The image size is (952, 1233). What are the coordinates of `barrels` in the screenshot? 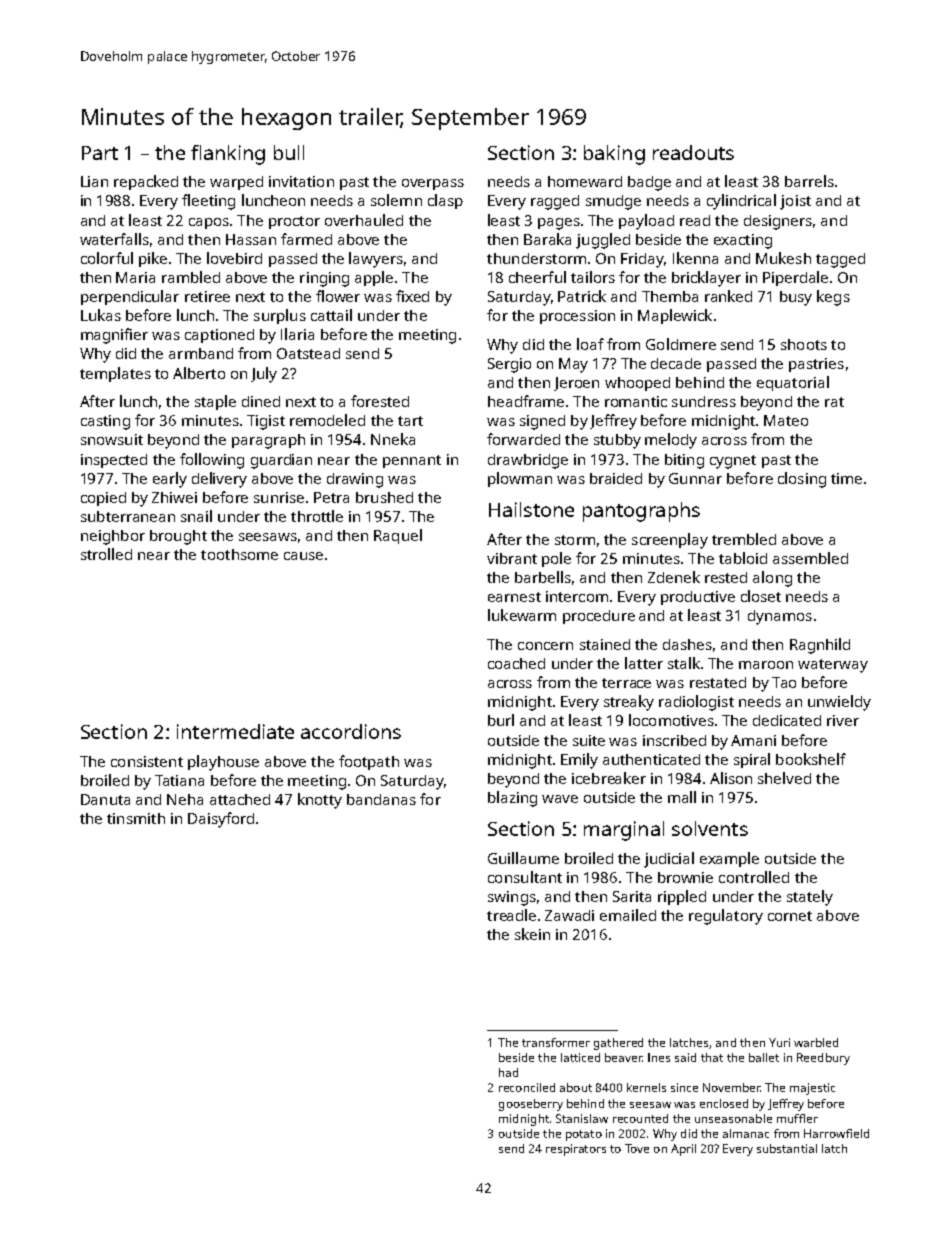 It's located at (809, 181).
